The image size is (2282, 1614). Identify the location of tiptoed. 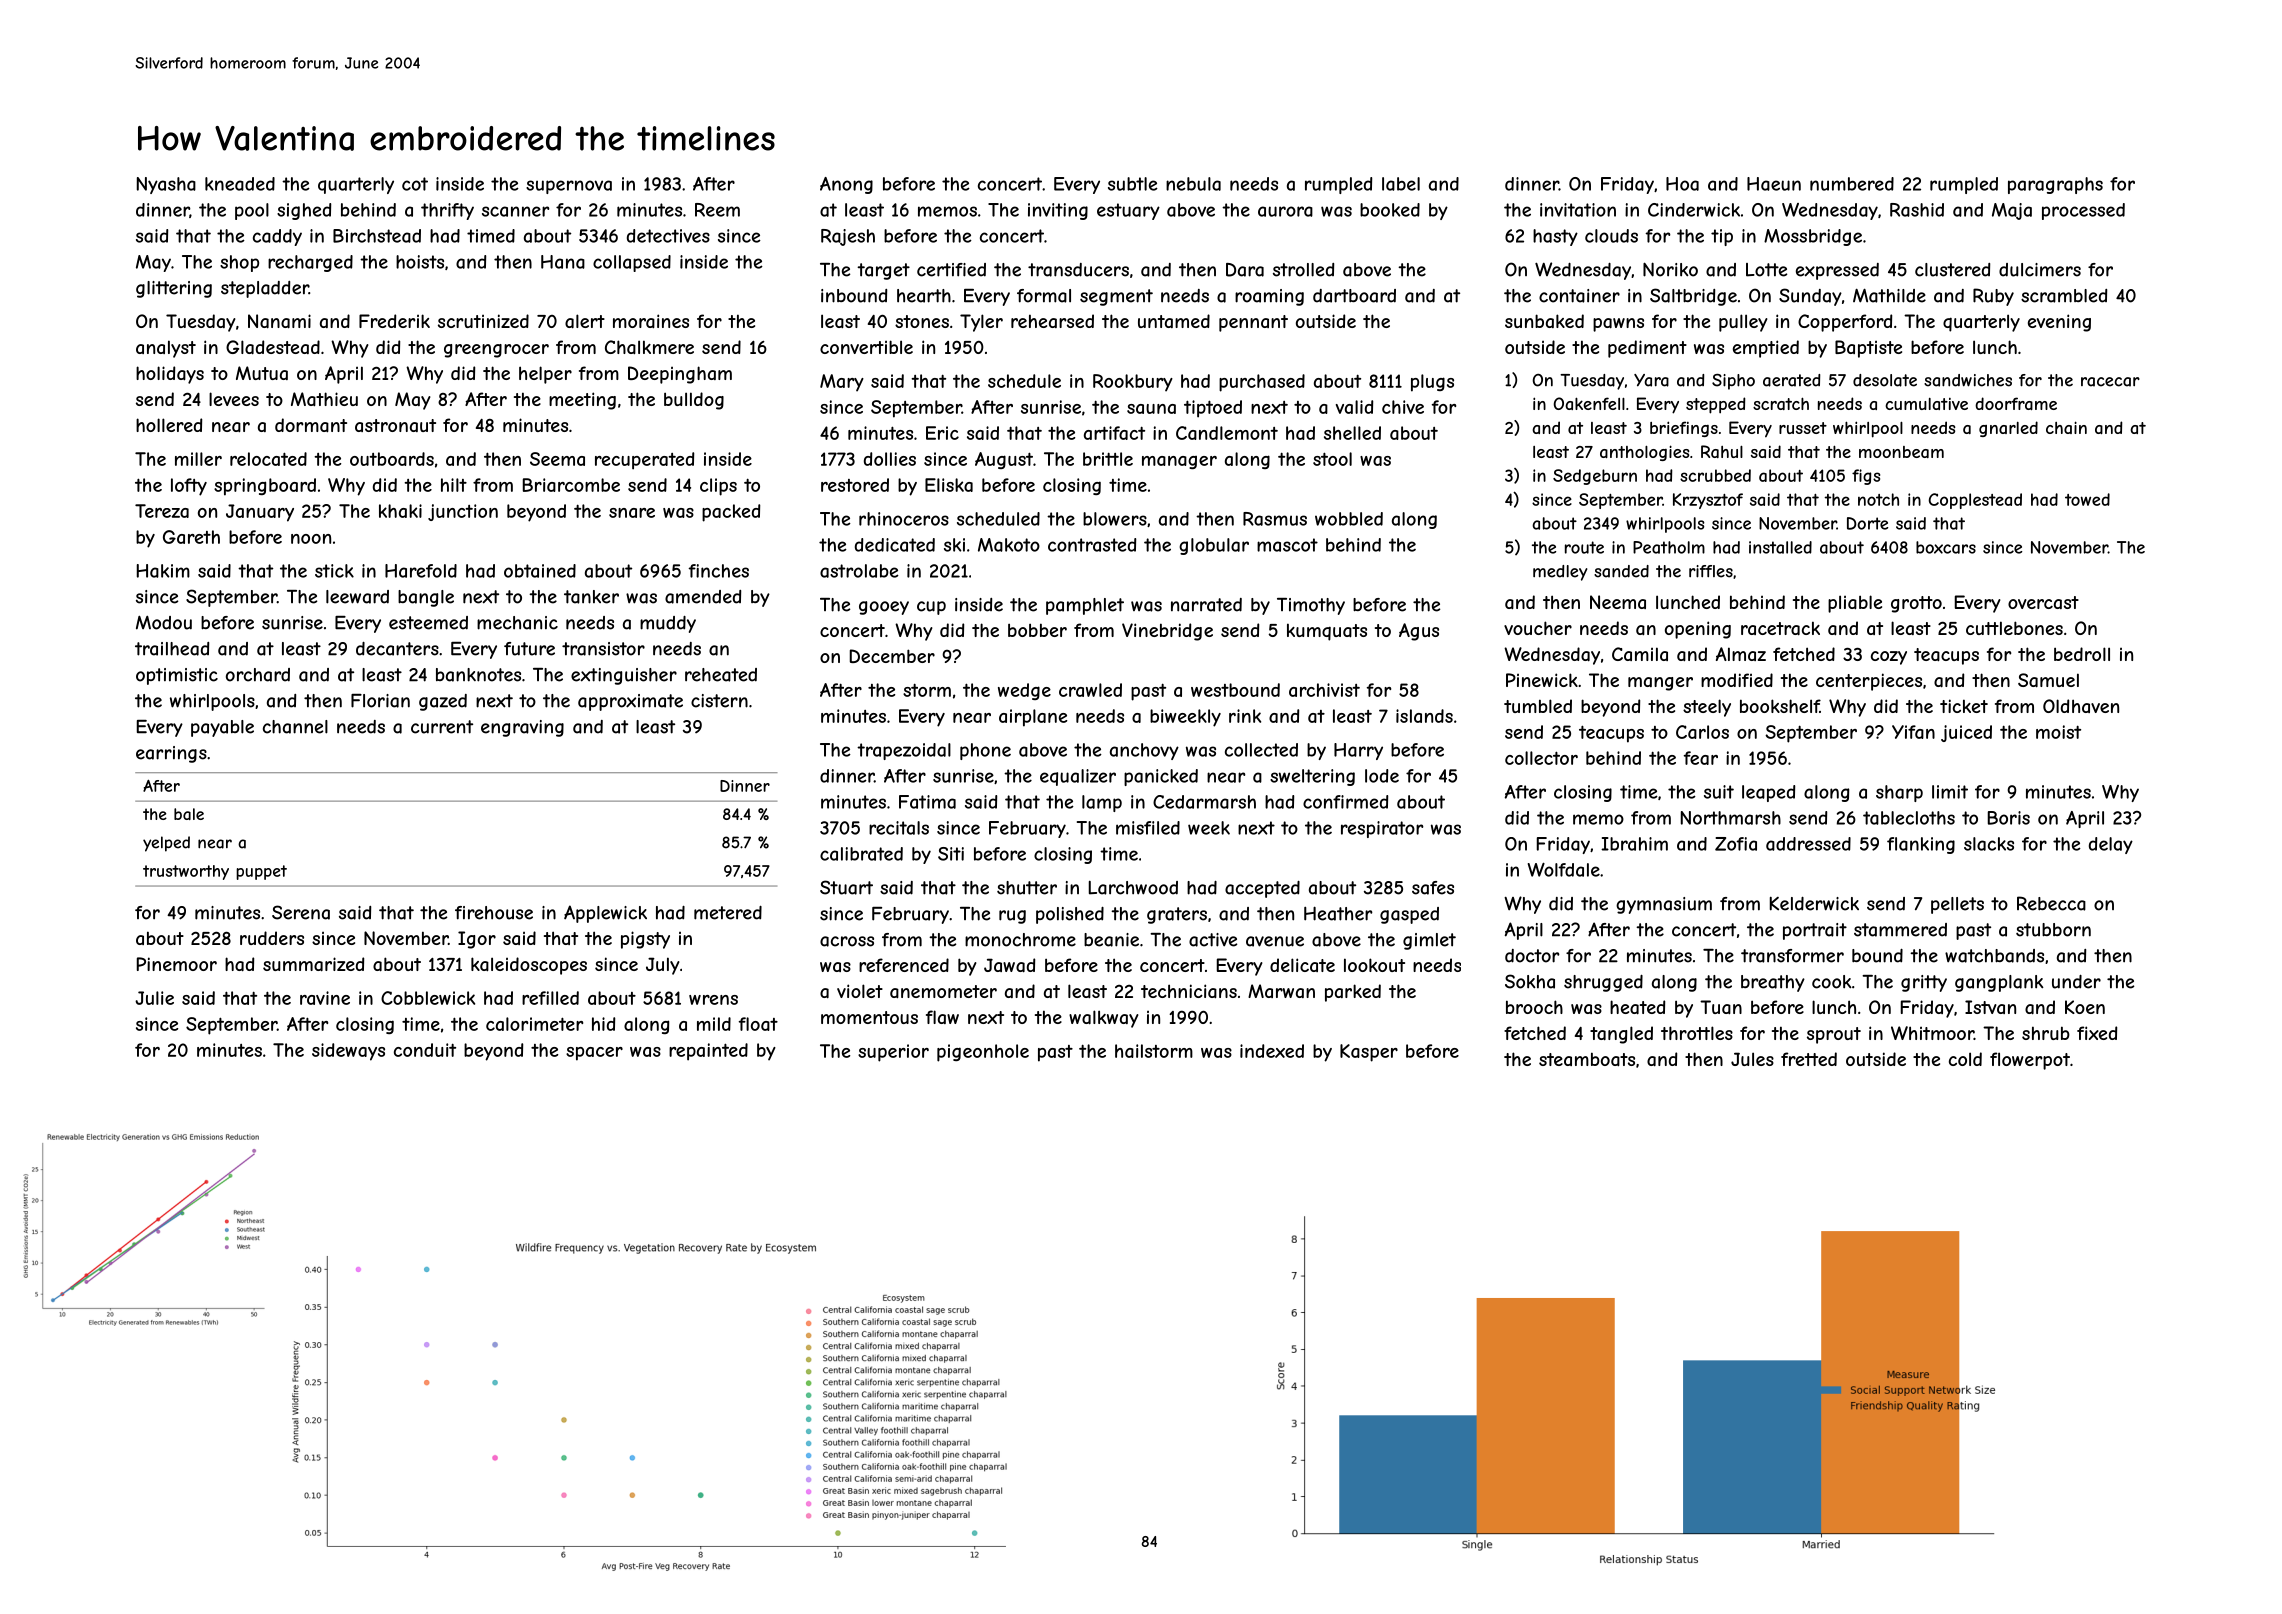
(1213, 409).
